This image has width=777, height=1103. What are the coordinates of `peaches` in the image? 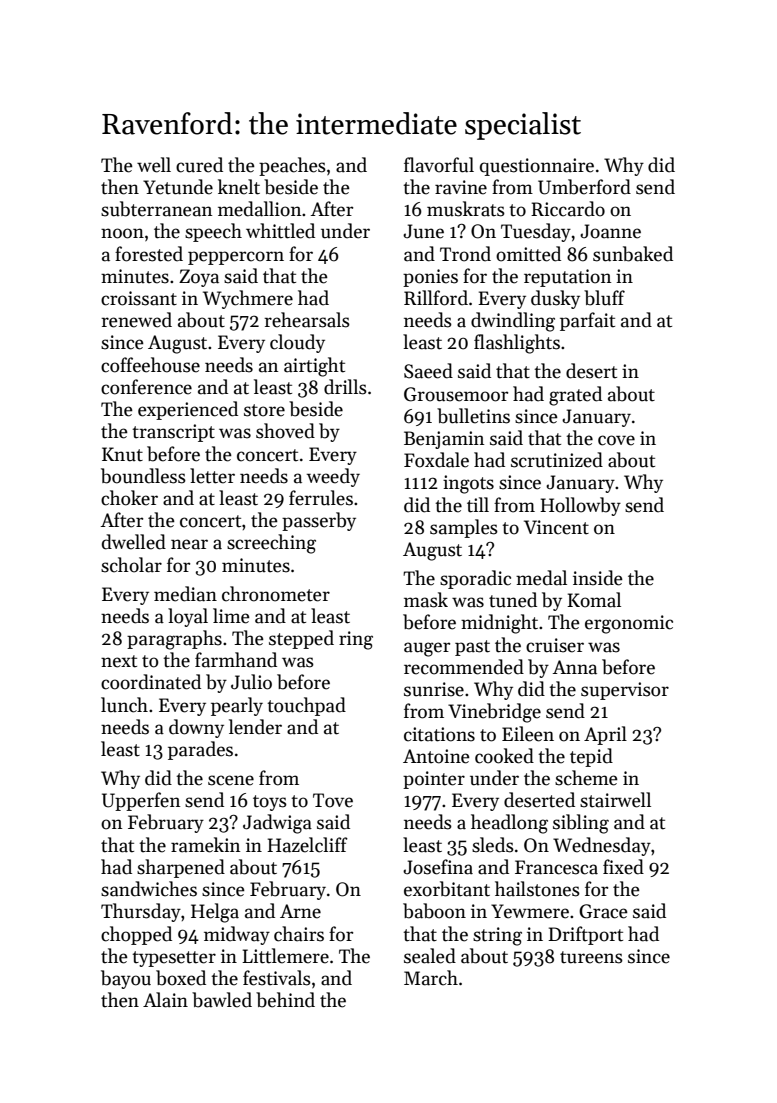 It's located at (292, 166).
